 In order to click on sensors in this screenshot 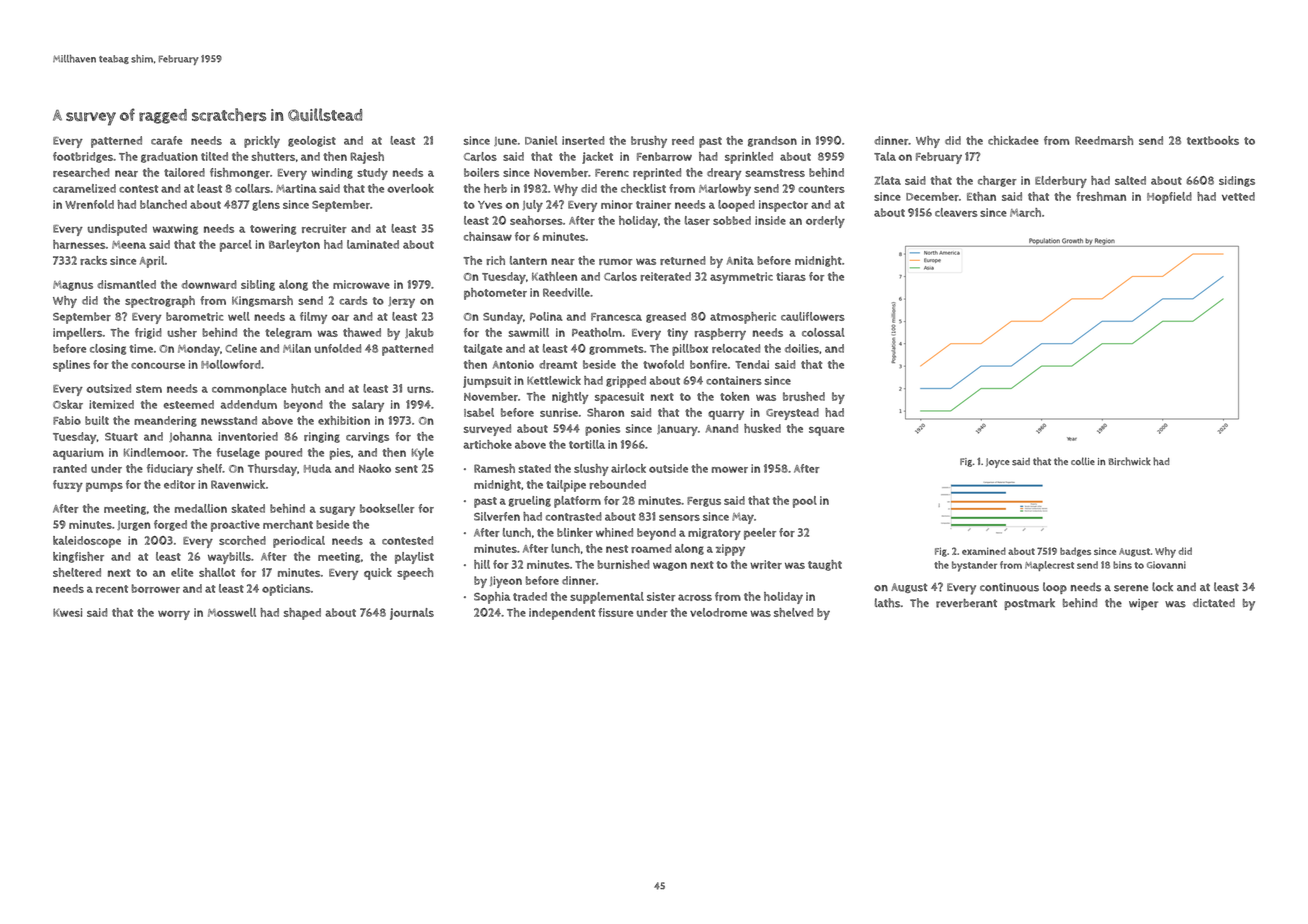, I will do `click(679, 517)`.
